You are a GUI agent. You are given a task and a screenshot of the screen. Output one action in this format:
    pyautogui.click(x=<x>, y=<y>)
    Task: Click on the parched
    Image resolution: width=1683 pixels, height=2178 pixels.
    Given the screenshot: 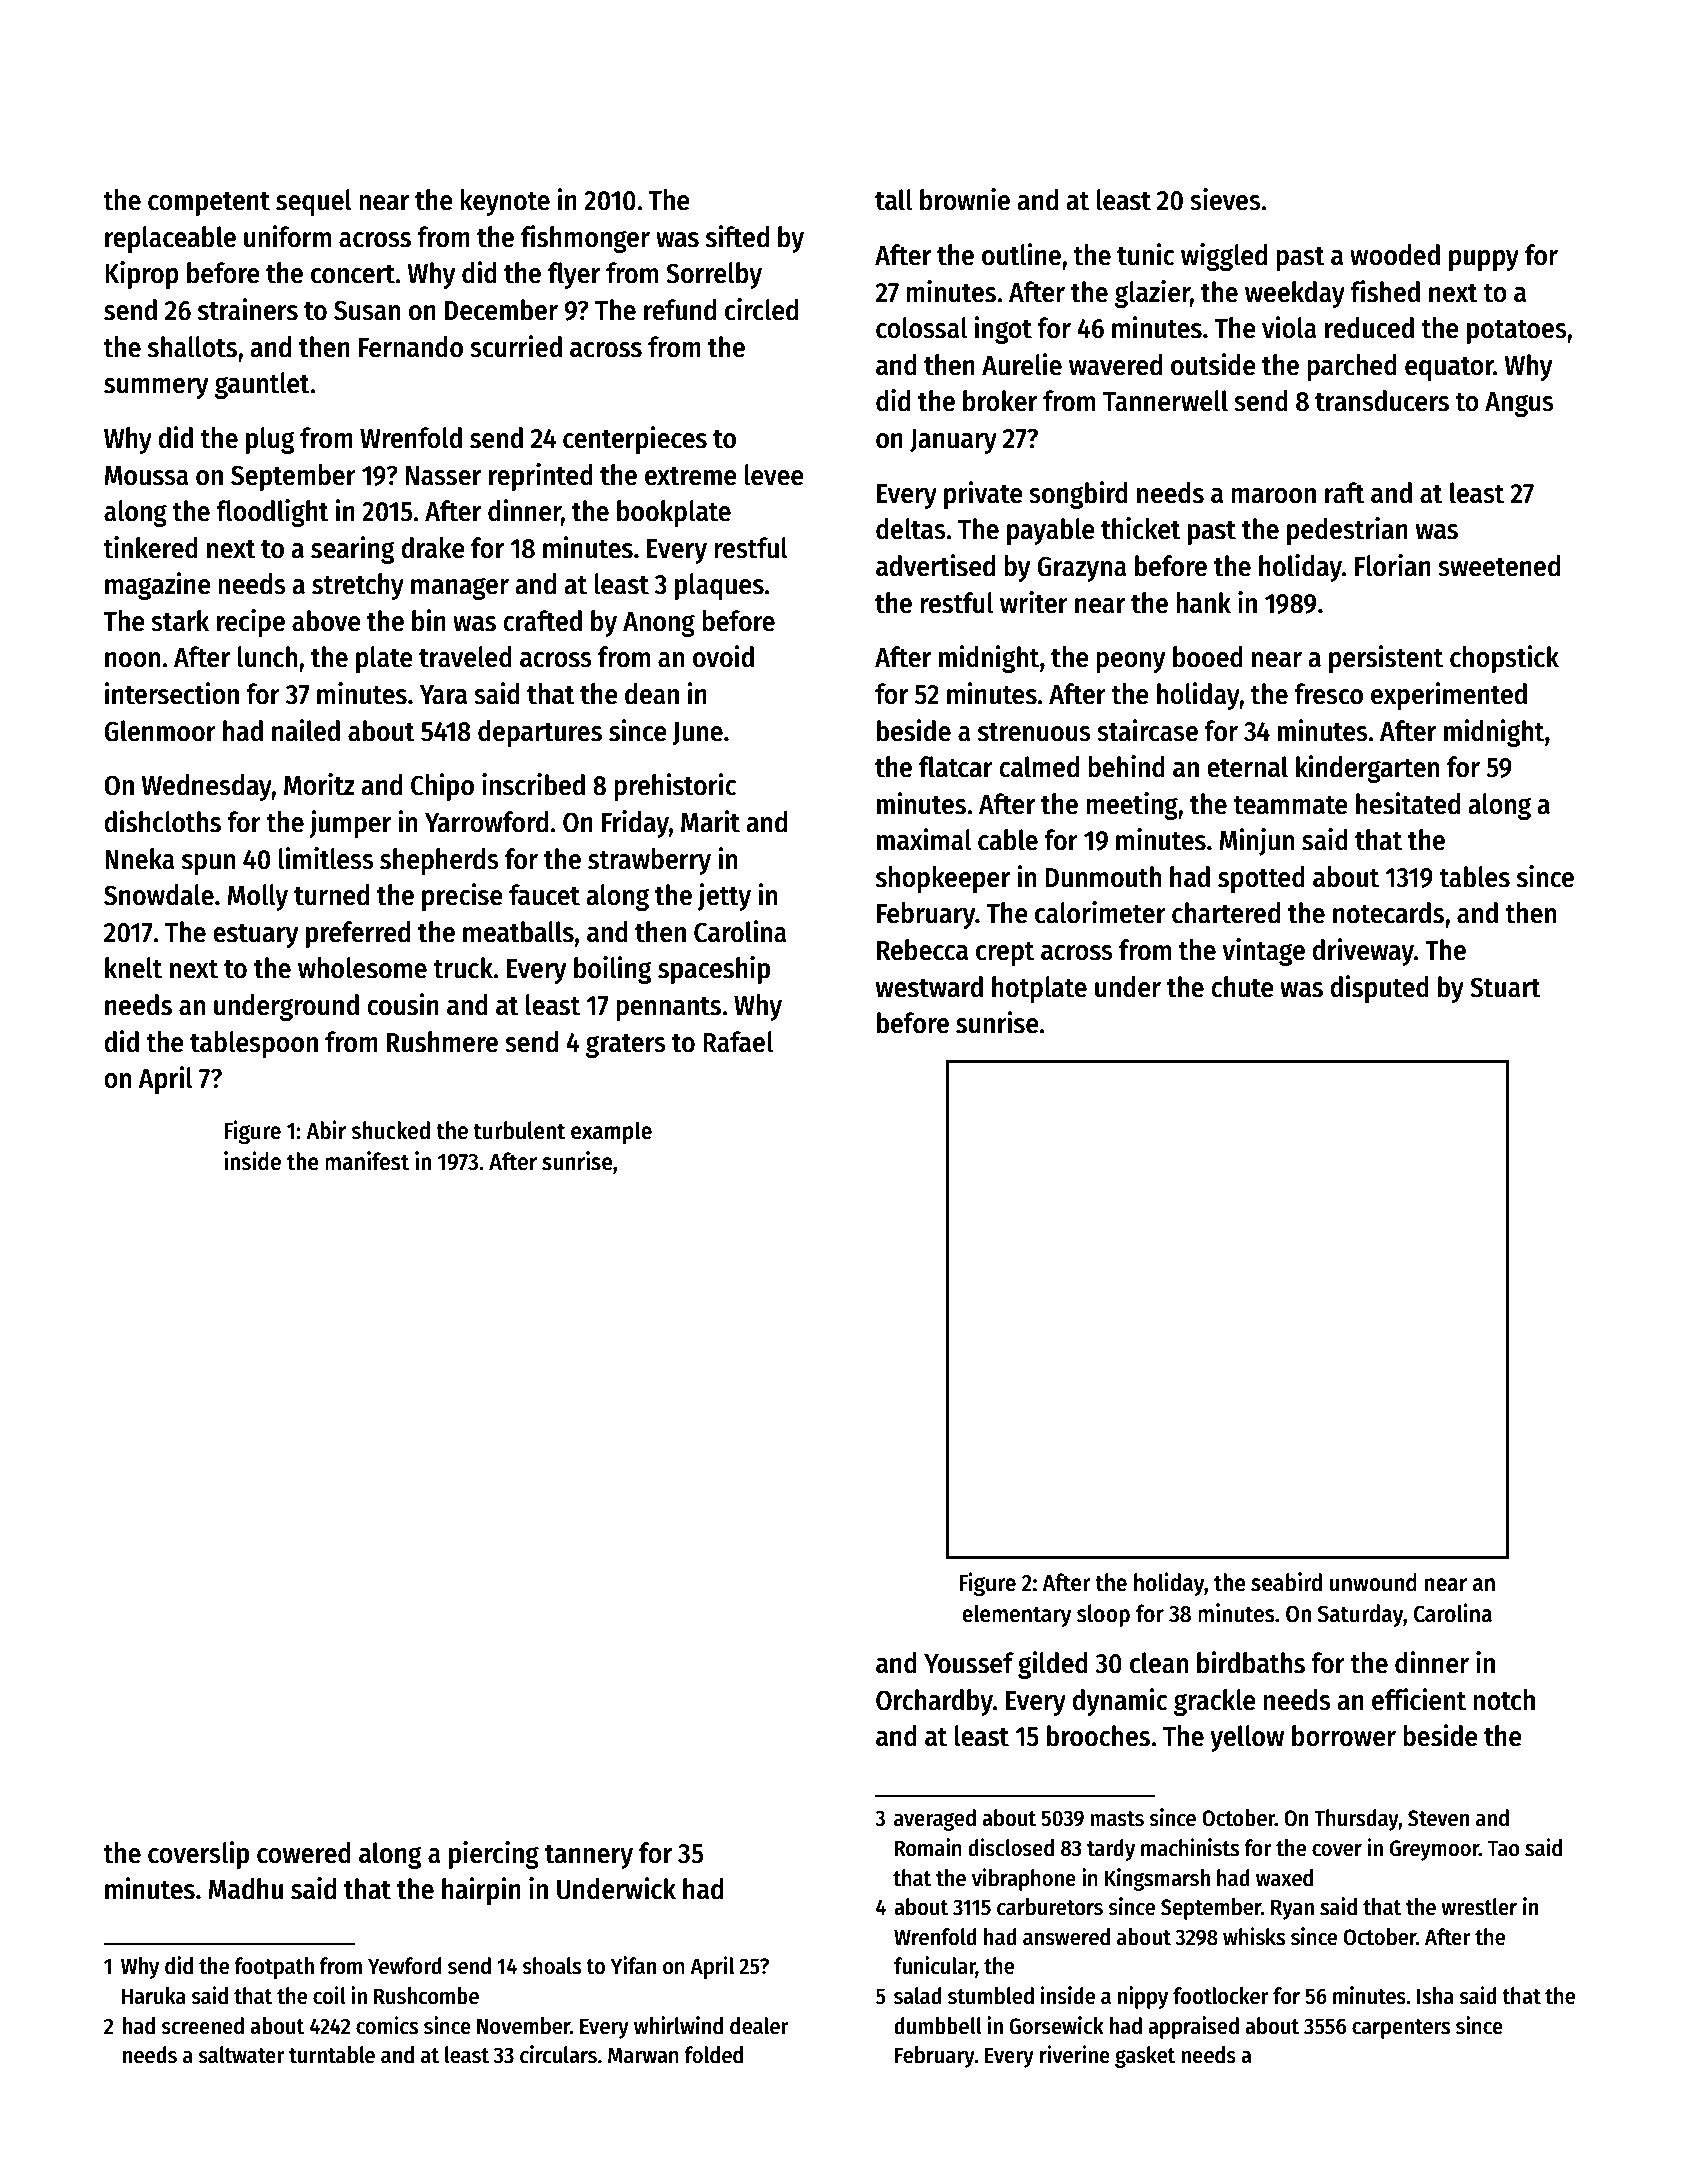 What is the action you would take?
    pyautogui.click(x=1352, y=367)
